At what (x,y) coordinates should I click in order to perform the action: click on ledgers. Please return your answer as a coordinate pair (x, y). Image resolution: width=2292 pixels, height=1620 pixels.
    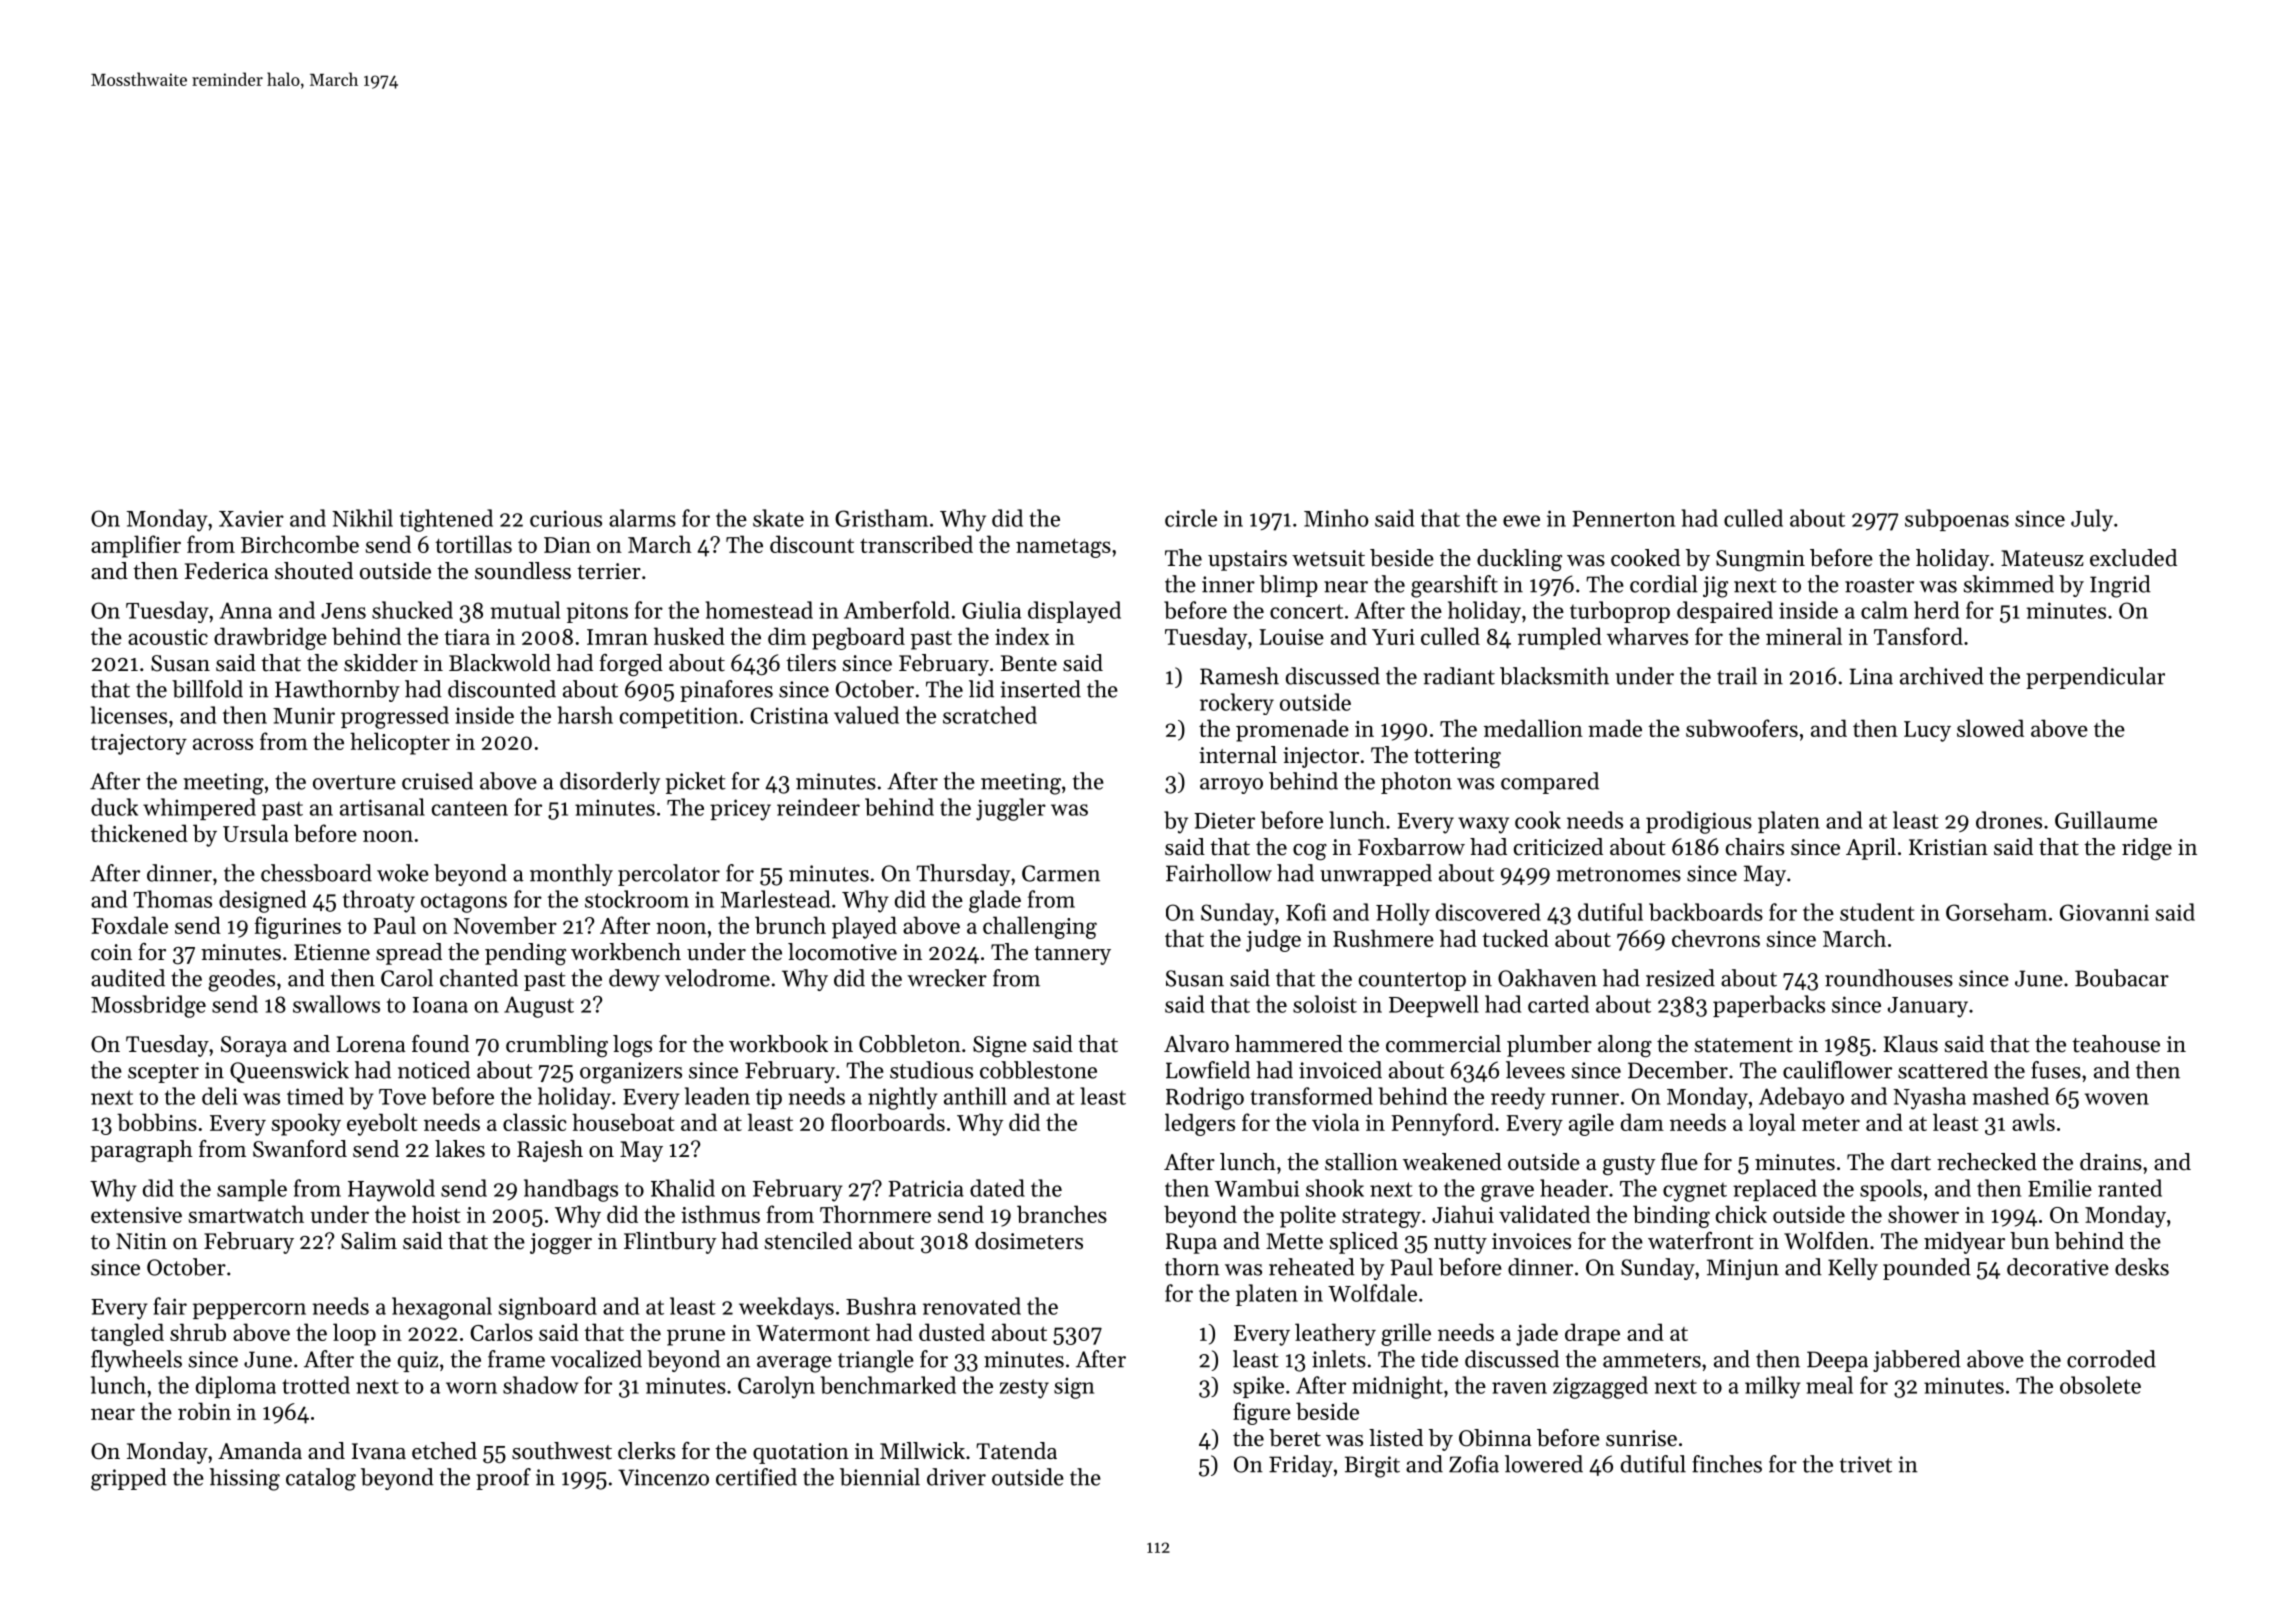
    Looking at the image, I should click on (1200, 1124).
